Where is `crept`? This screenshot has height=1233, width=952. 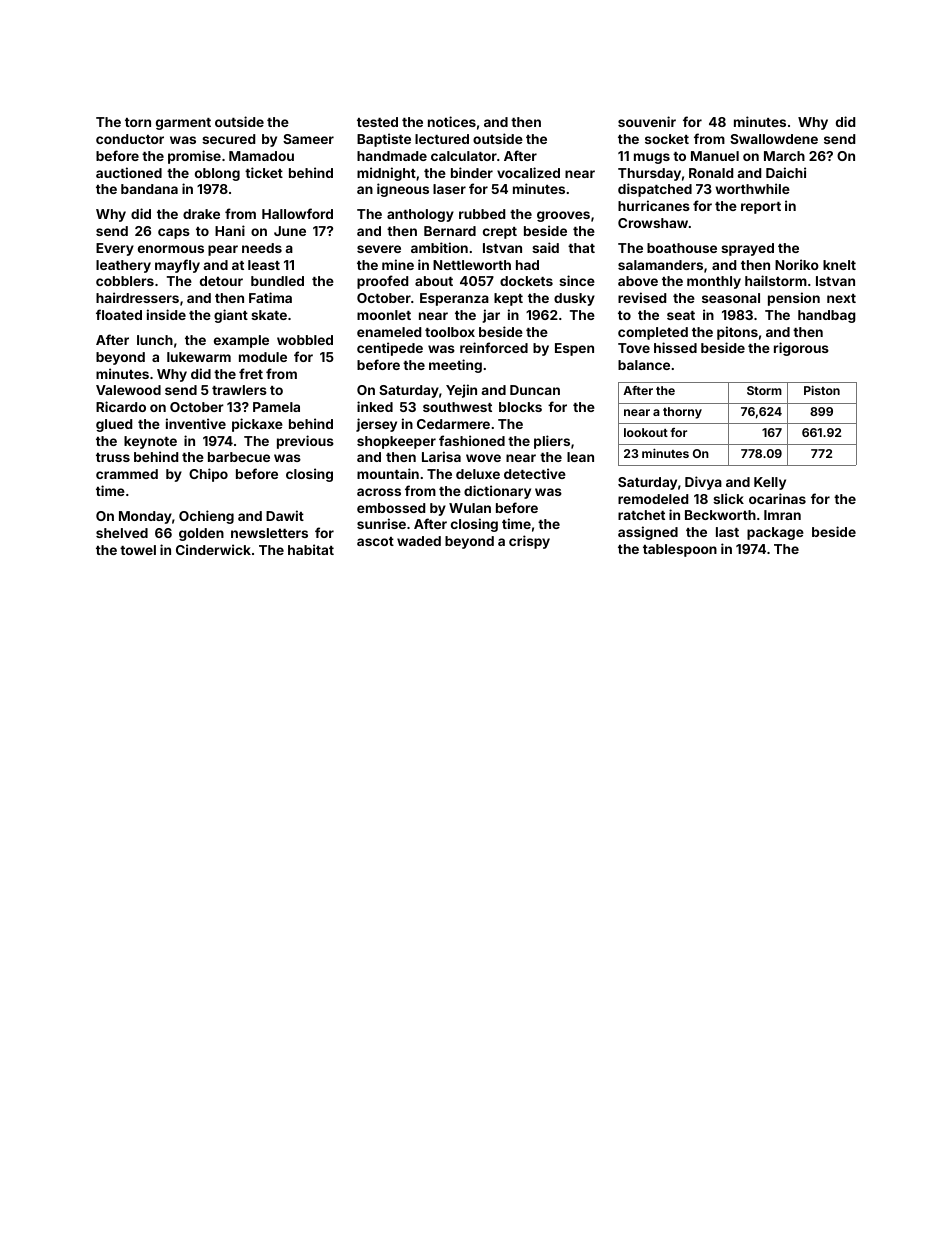
crept is located at coordinates (500, 233).
